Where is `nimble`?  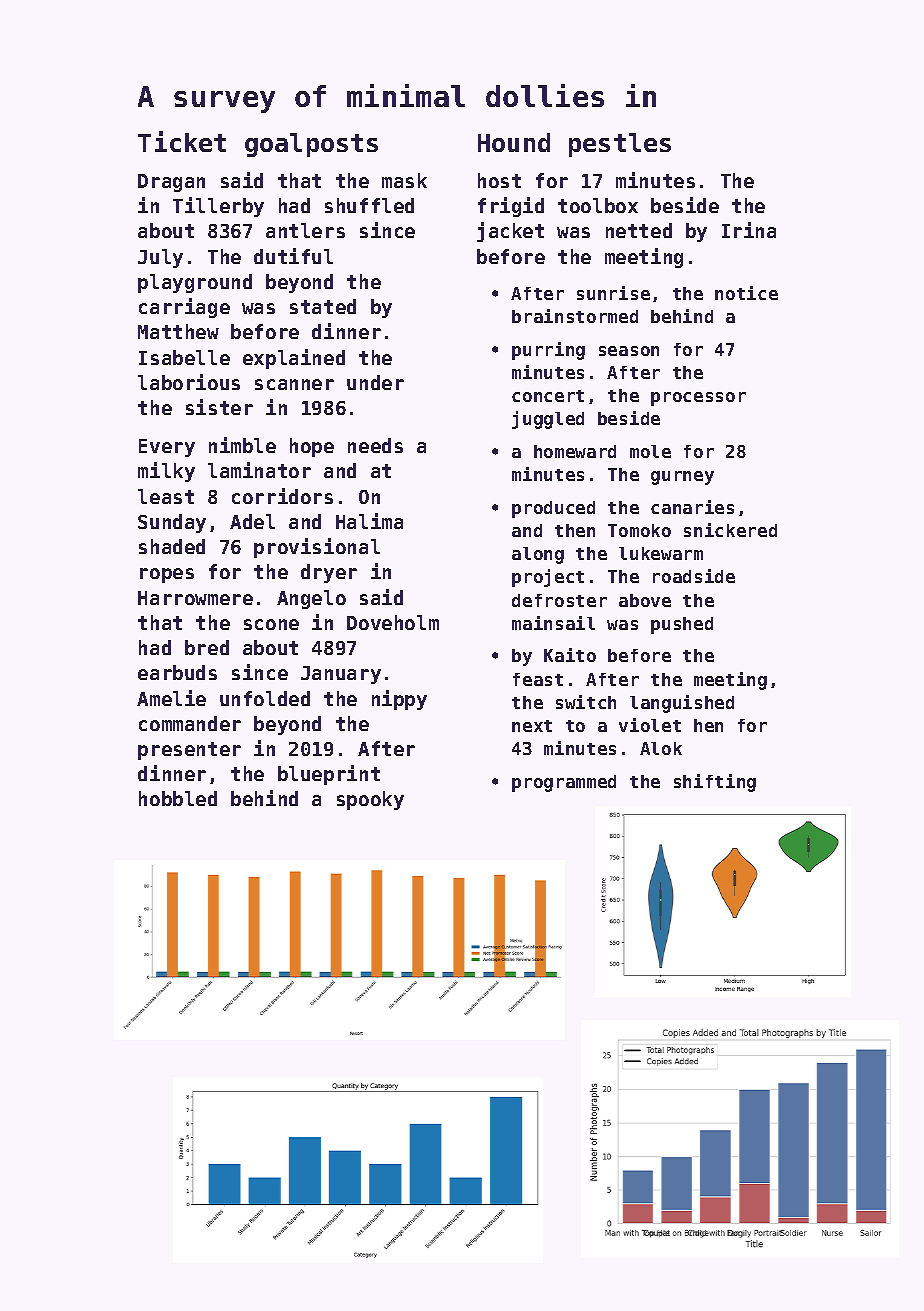 nimble is located at coordinates (242, 445).
